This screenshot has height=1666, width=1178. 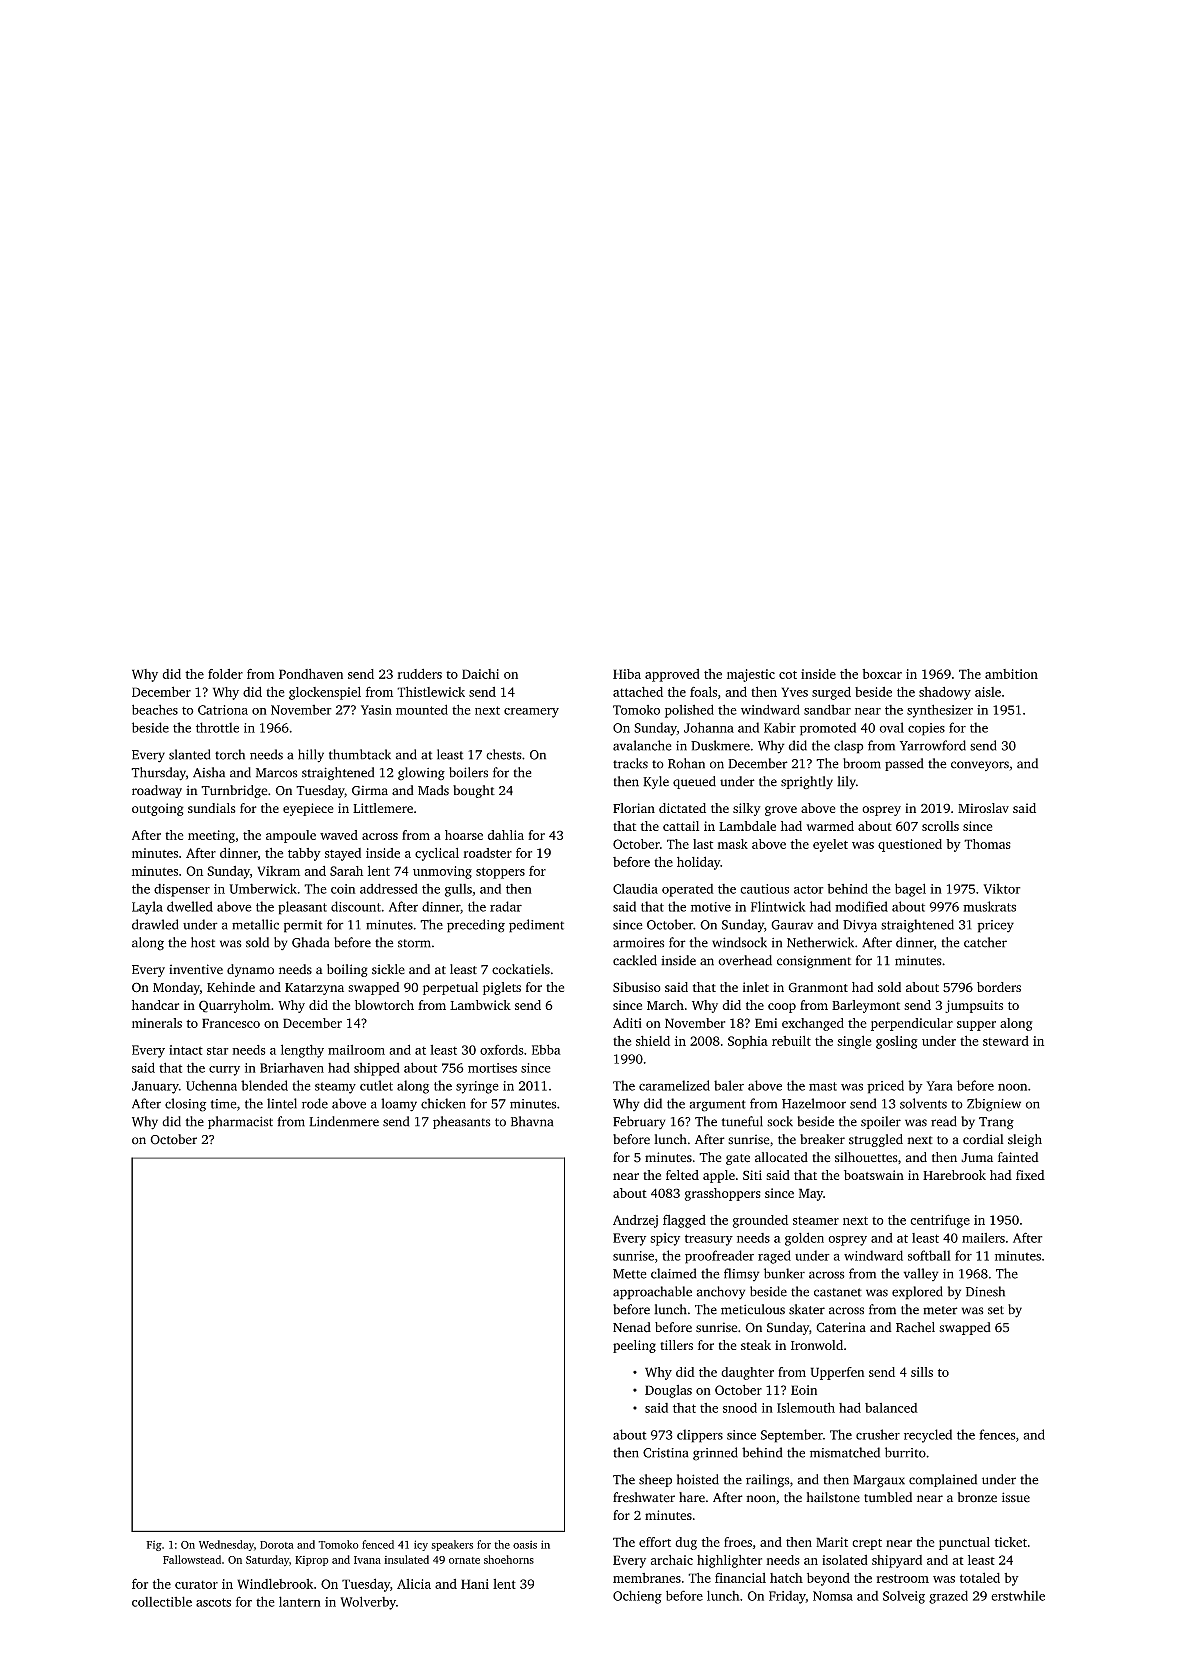 What do you see at coordinates (218, 1051) in the screenshot?
I see `star` at bounding box center [218, 1051].
